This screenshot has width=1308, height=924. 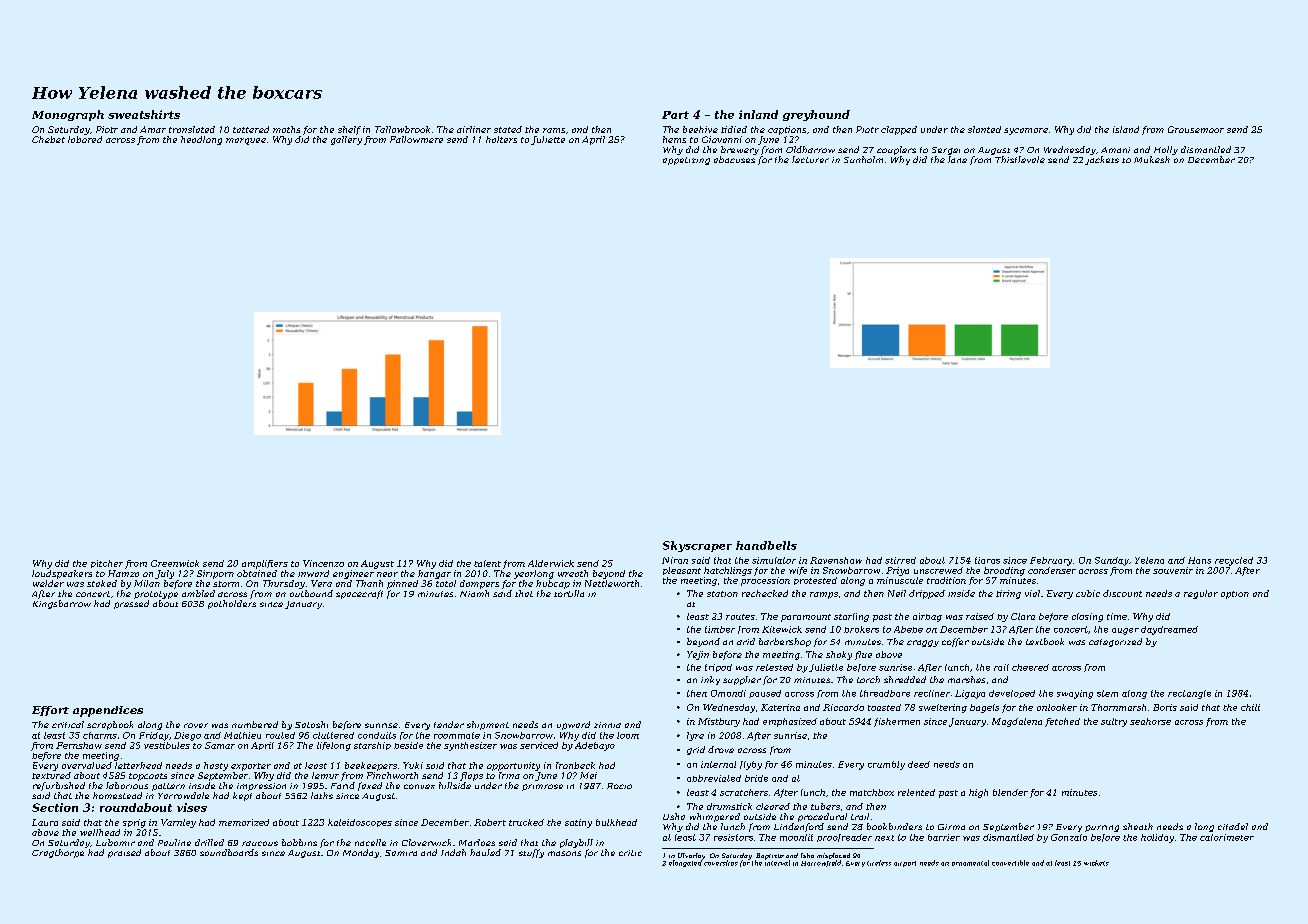 I want to click on labored, so click(x=85, y=139).
